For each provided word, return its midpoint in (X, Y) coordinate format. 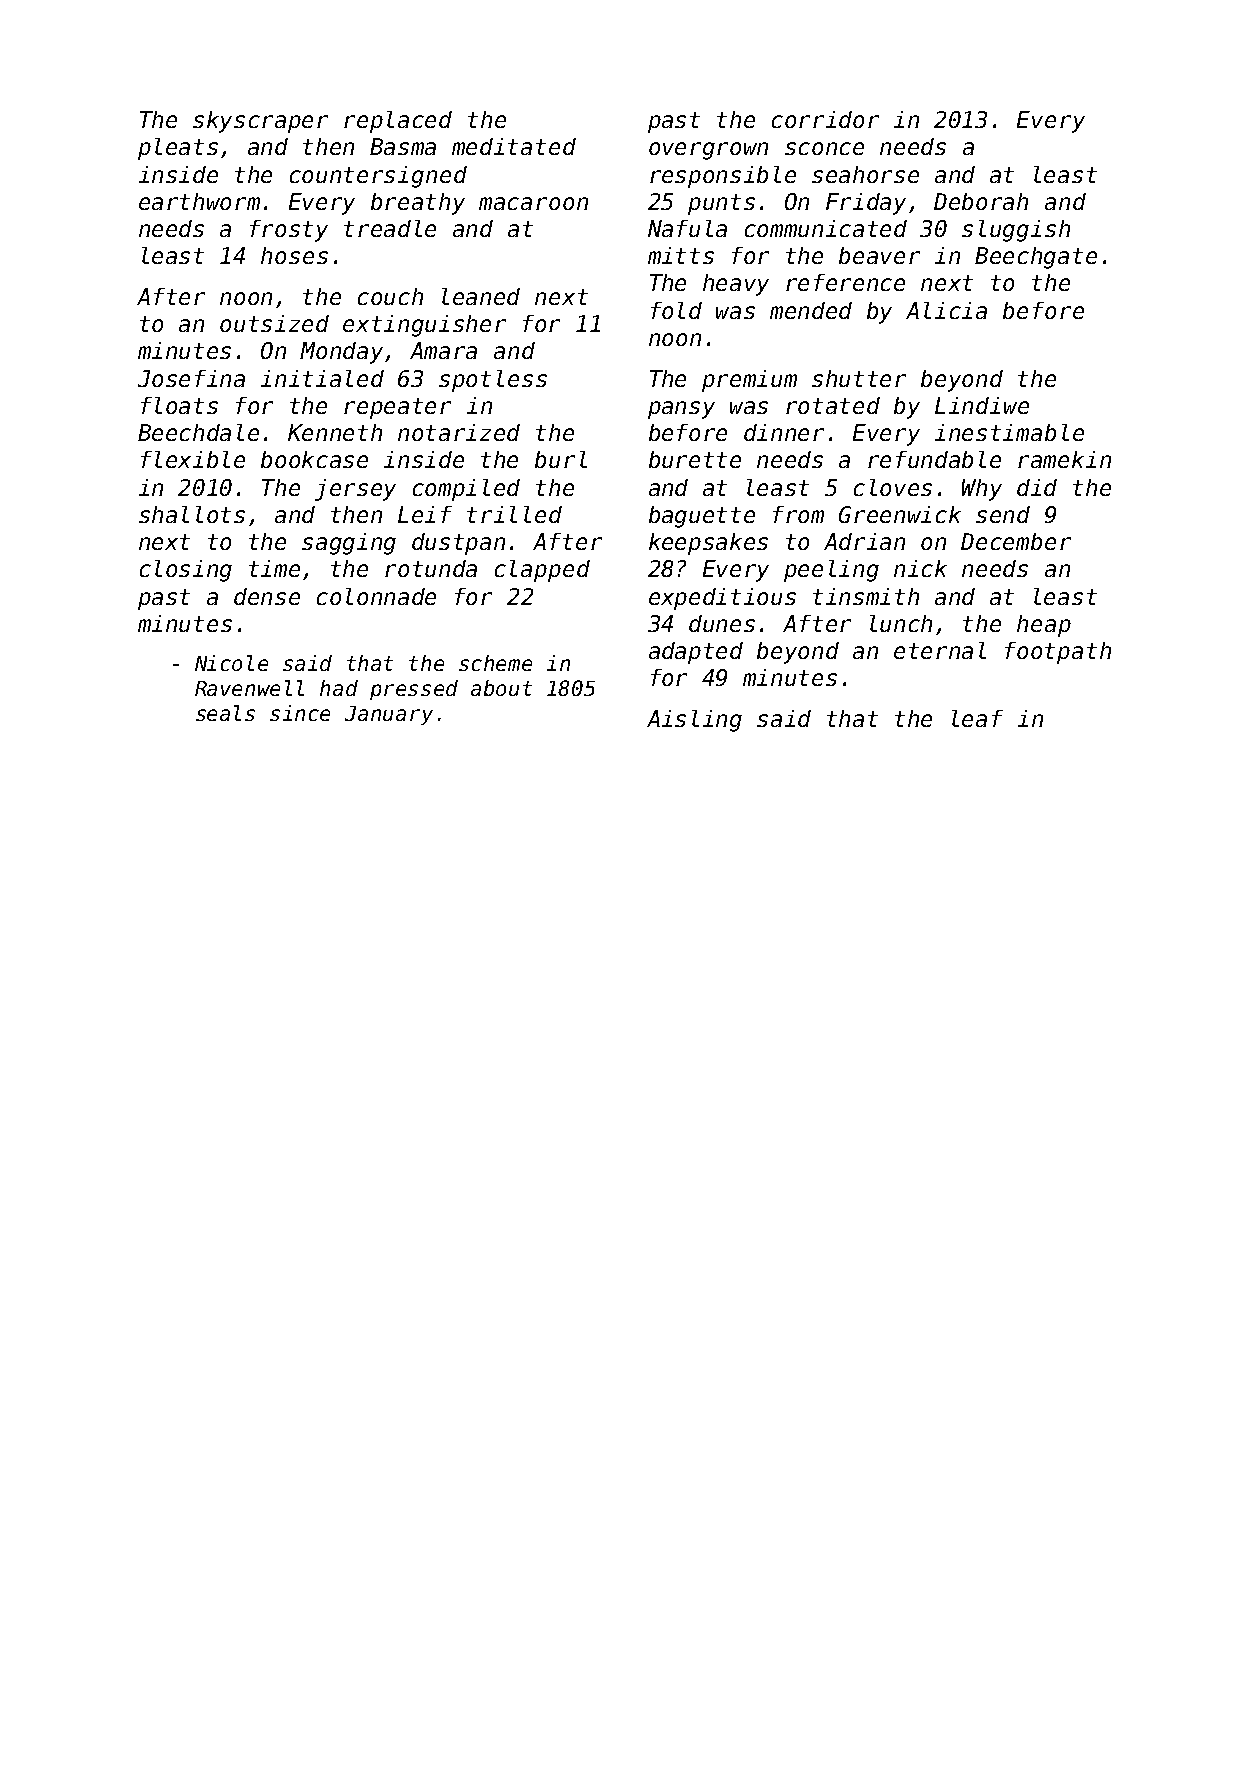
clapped (542, 571)
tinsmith (866, 596)
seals (225, 713)
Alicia (946, 310)
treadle (390, 228)
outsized (274, 323)
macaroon (533, 203)
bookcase (314, 459)
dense (267, 596)
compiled (466, 490)
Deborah (981, 201)
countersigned (378, 177)
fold (676, 310)
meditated (514, 146)
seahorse (865, 174)
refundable (934, 459)
